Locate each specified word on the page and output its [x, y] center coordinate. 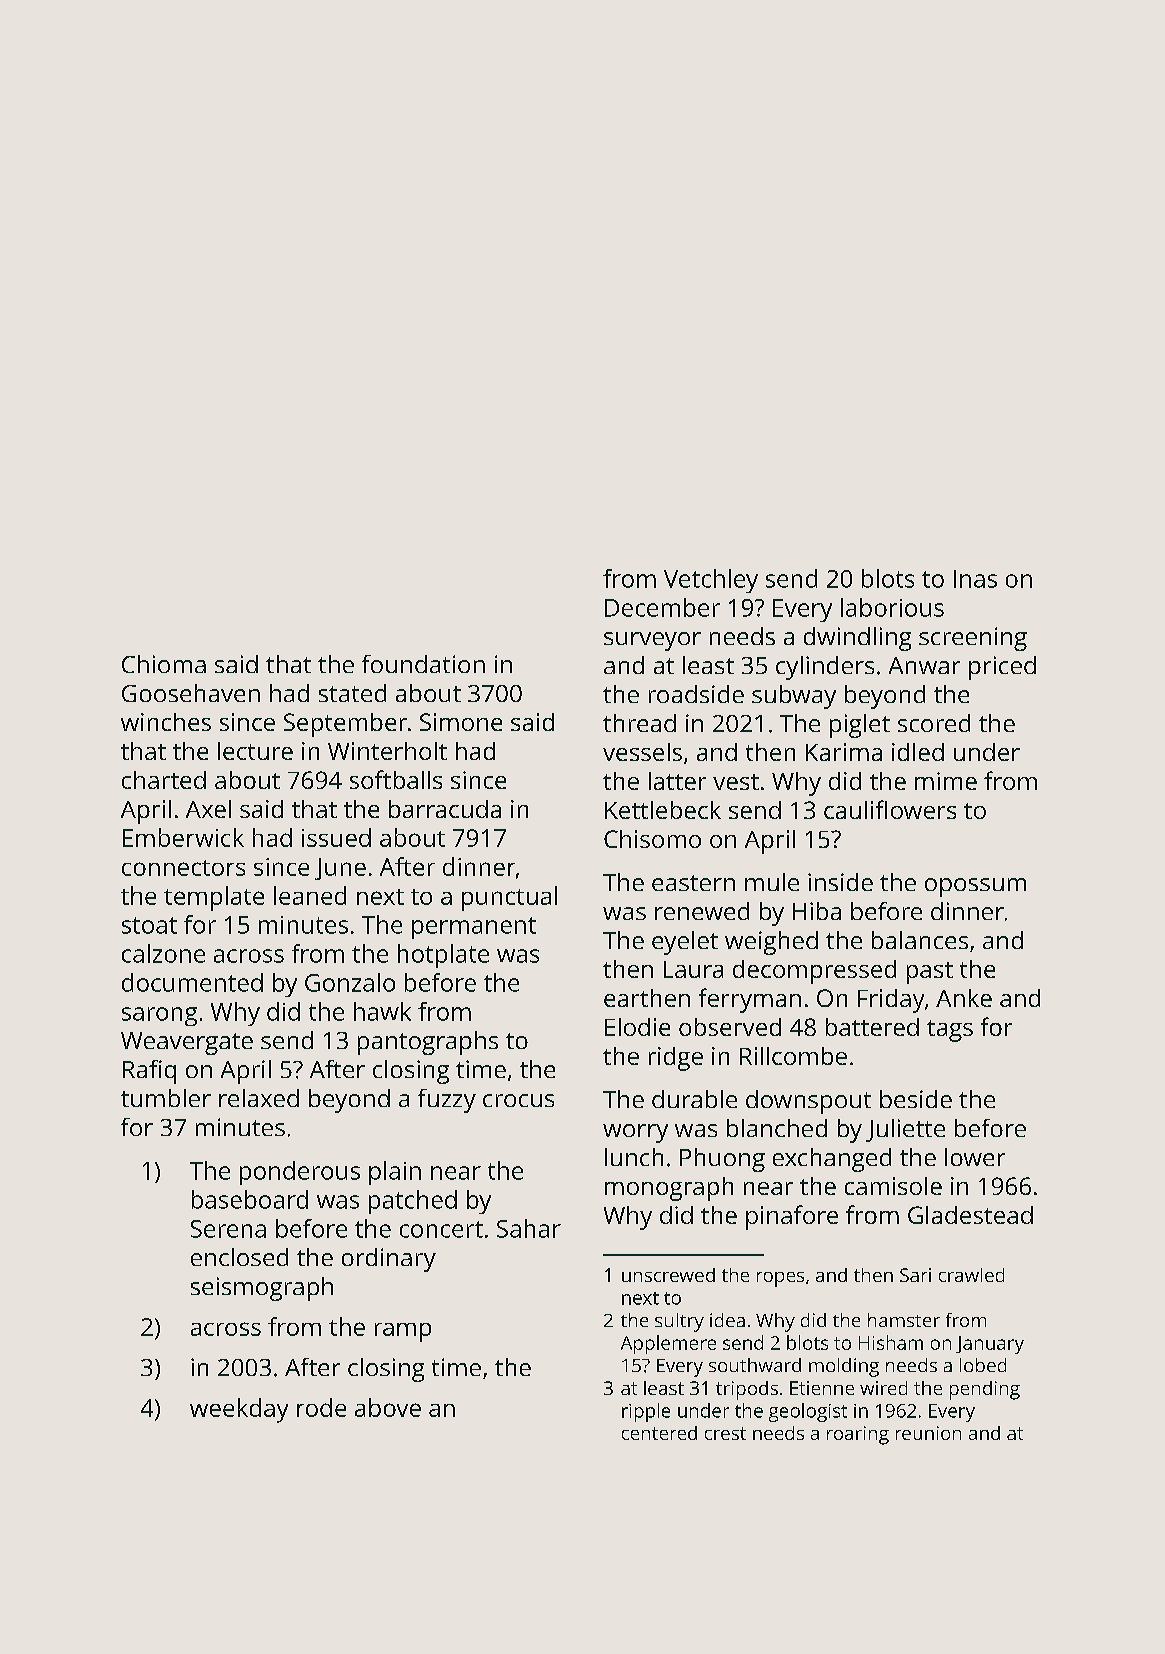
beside [916, 1099]
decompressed [814, 972]
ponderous [300, 1173]
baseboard [250, 1199]
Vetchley [711, 581]
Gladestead [970, 1215]
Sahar [529, 1228]
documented [192, 982]
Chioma [164, 664]
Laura [693, 969]
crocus [518, 1100]
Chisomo [652, 839]
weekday [239, 1410]
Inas [975, 579]
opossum [975, 887]
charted [164, 780]
